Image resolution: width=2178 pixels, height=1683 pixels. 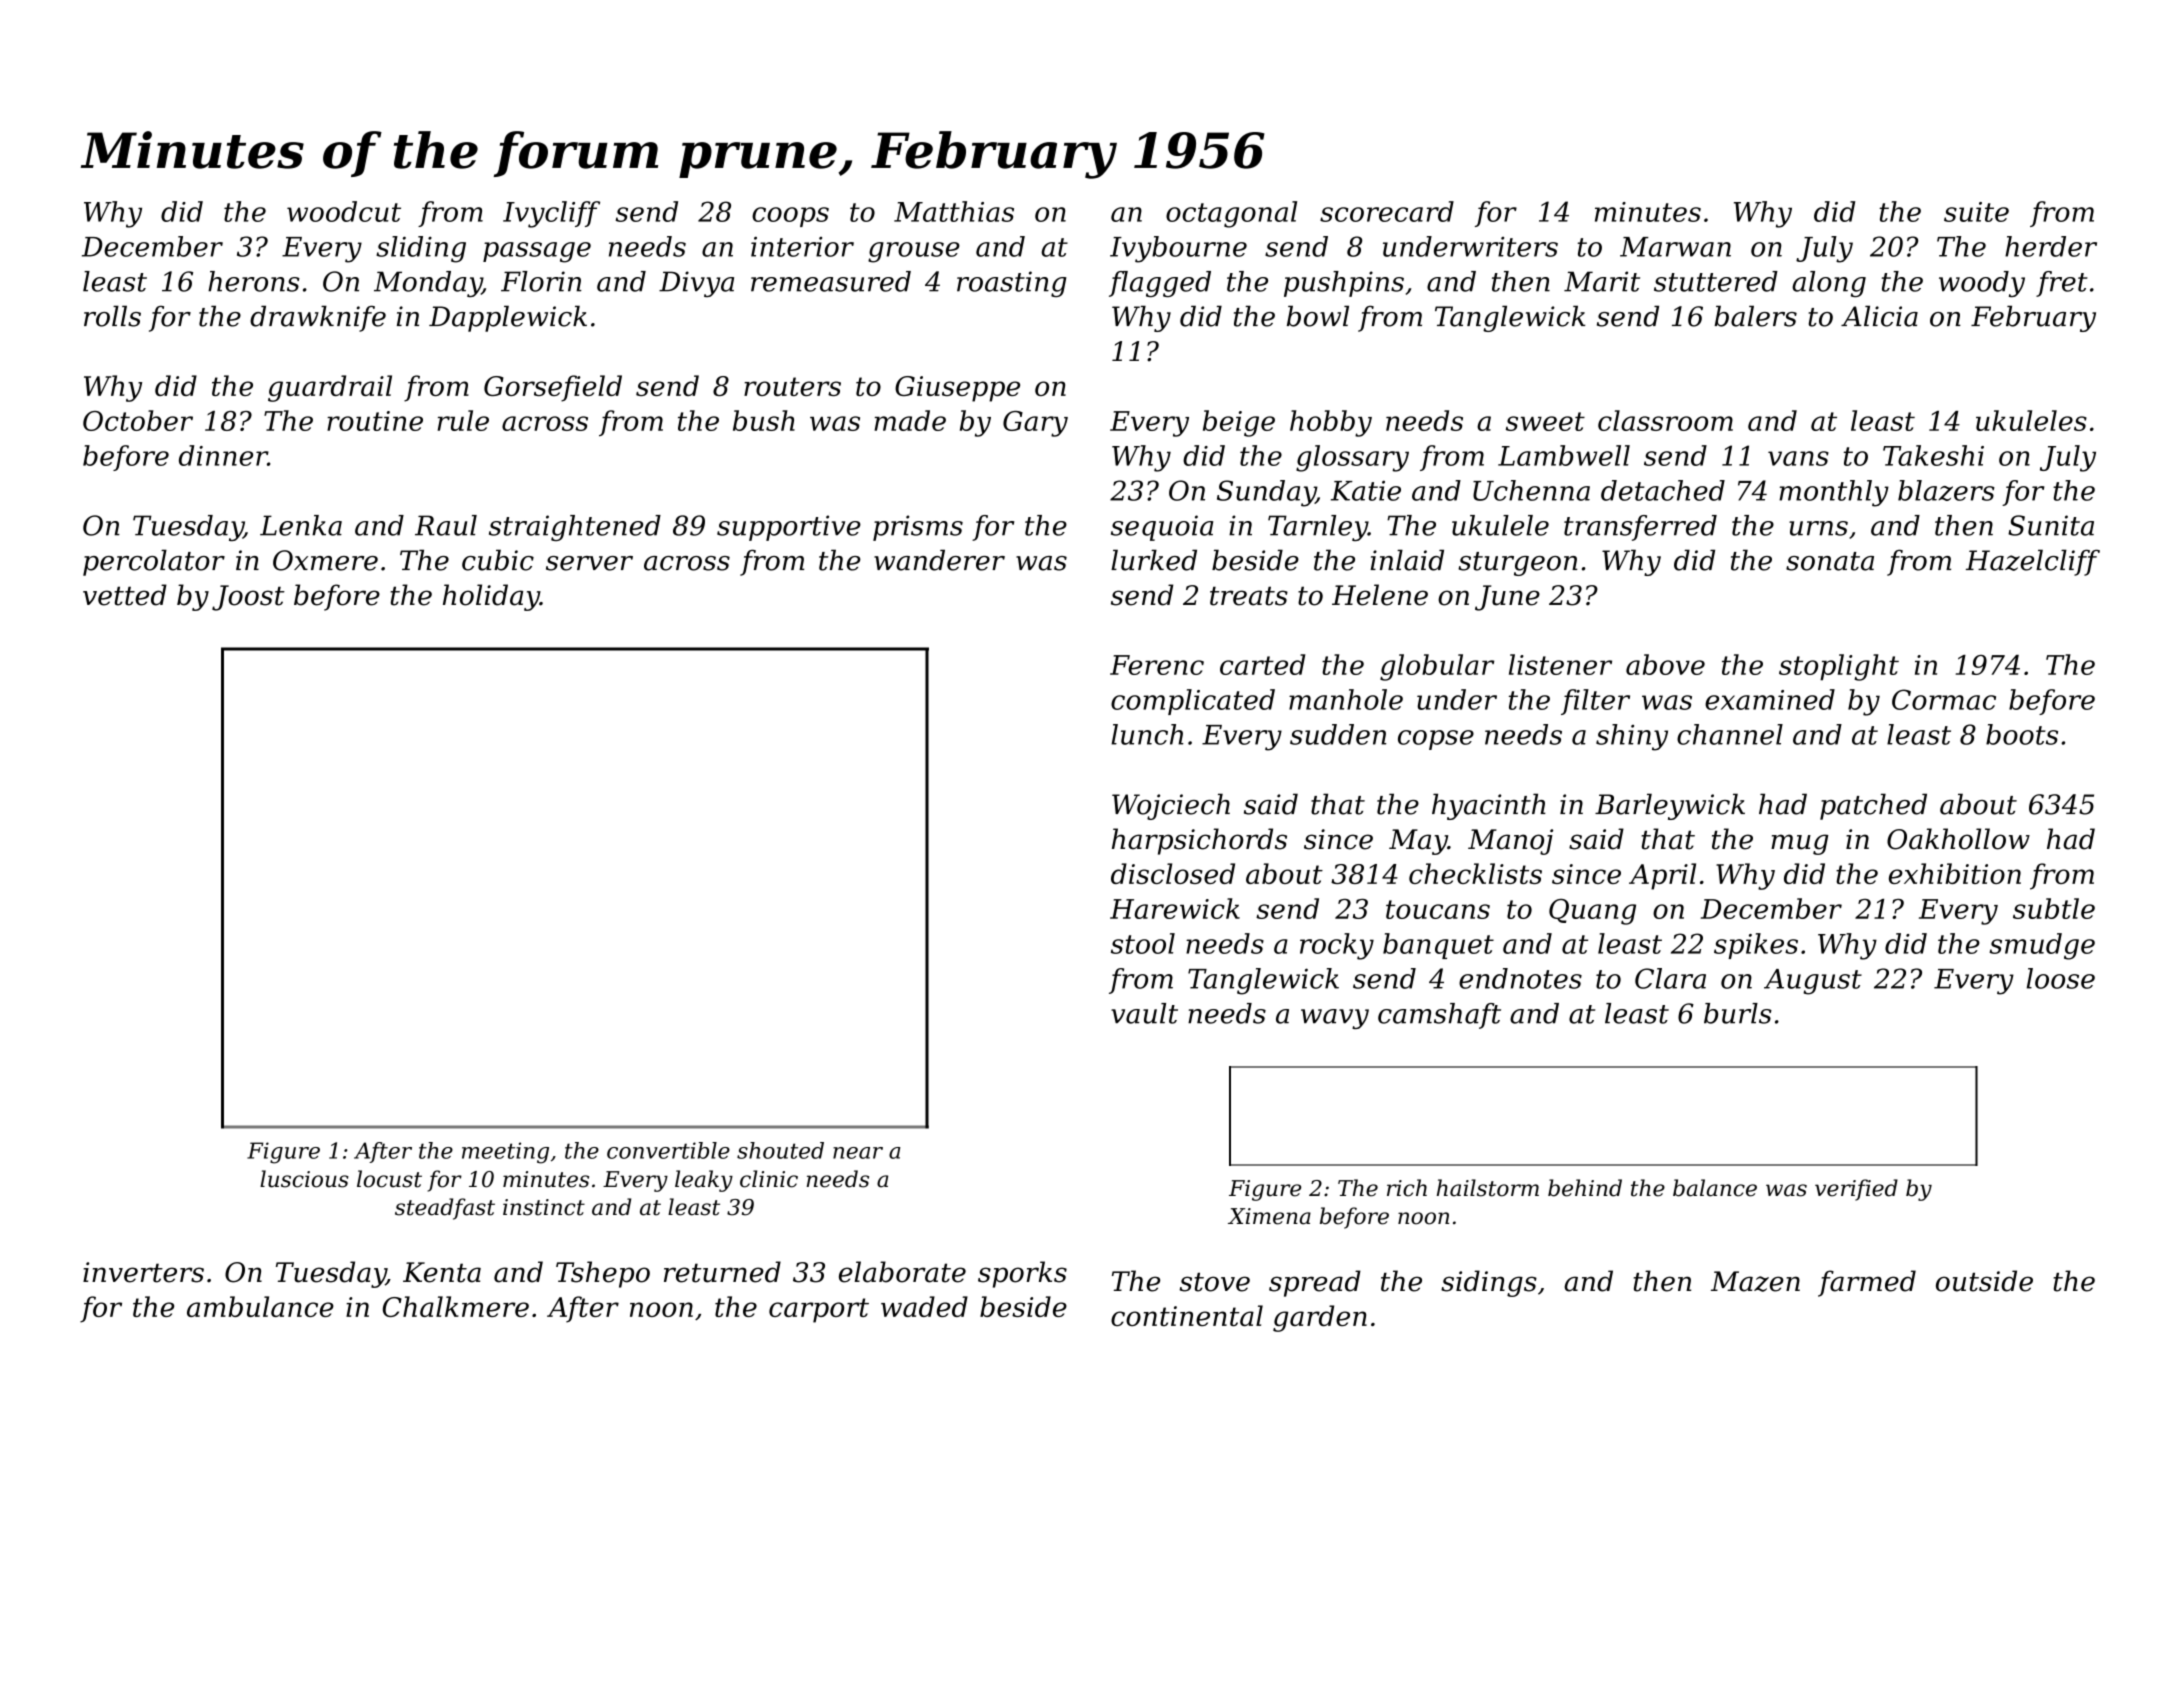 I want to click on burls, so click(x=1738, y=1013).
